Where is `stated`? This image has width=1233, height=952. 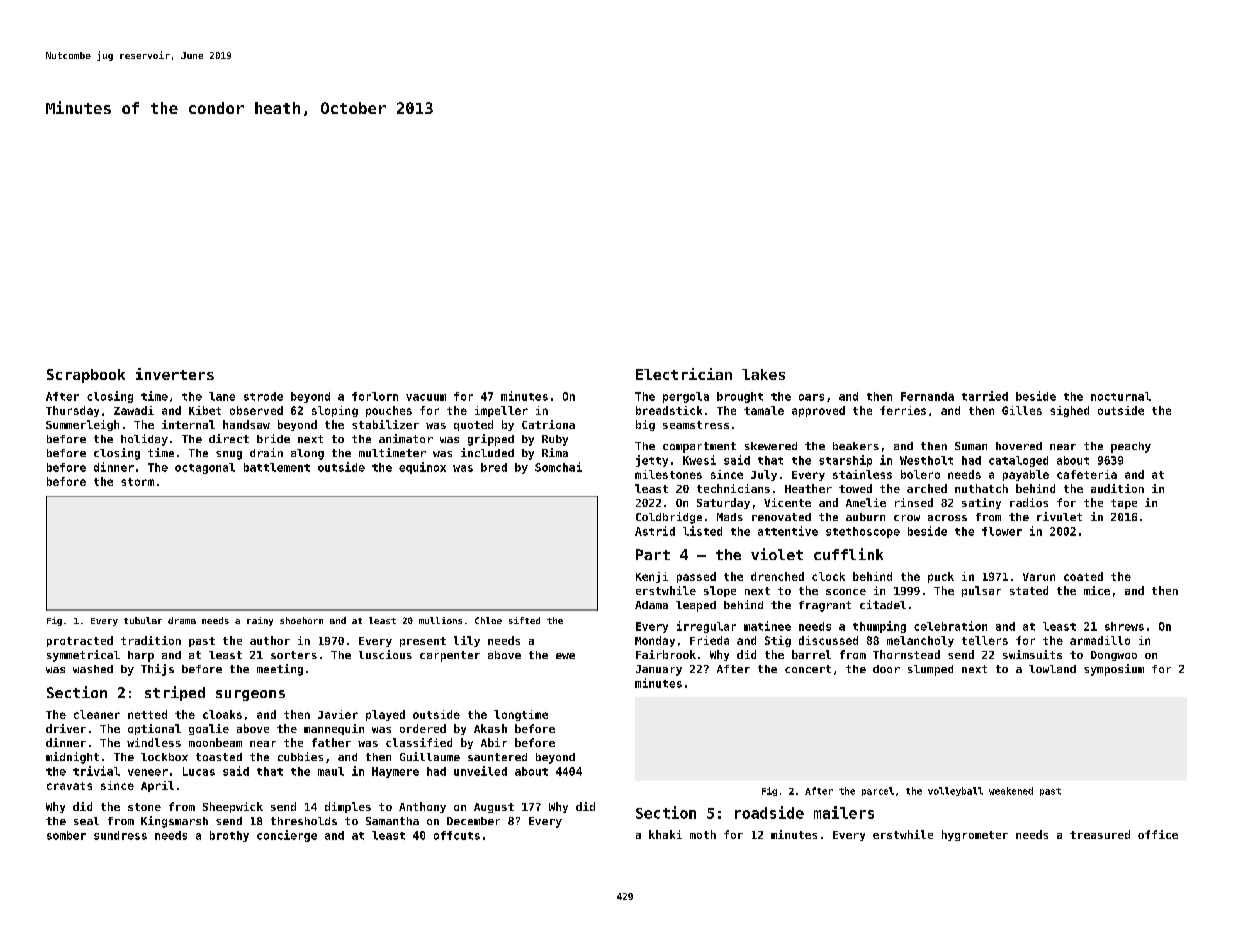
stated is located at coordinates (1029, 590).
